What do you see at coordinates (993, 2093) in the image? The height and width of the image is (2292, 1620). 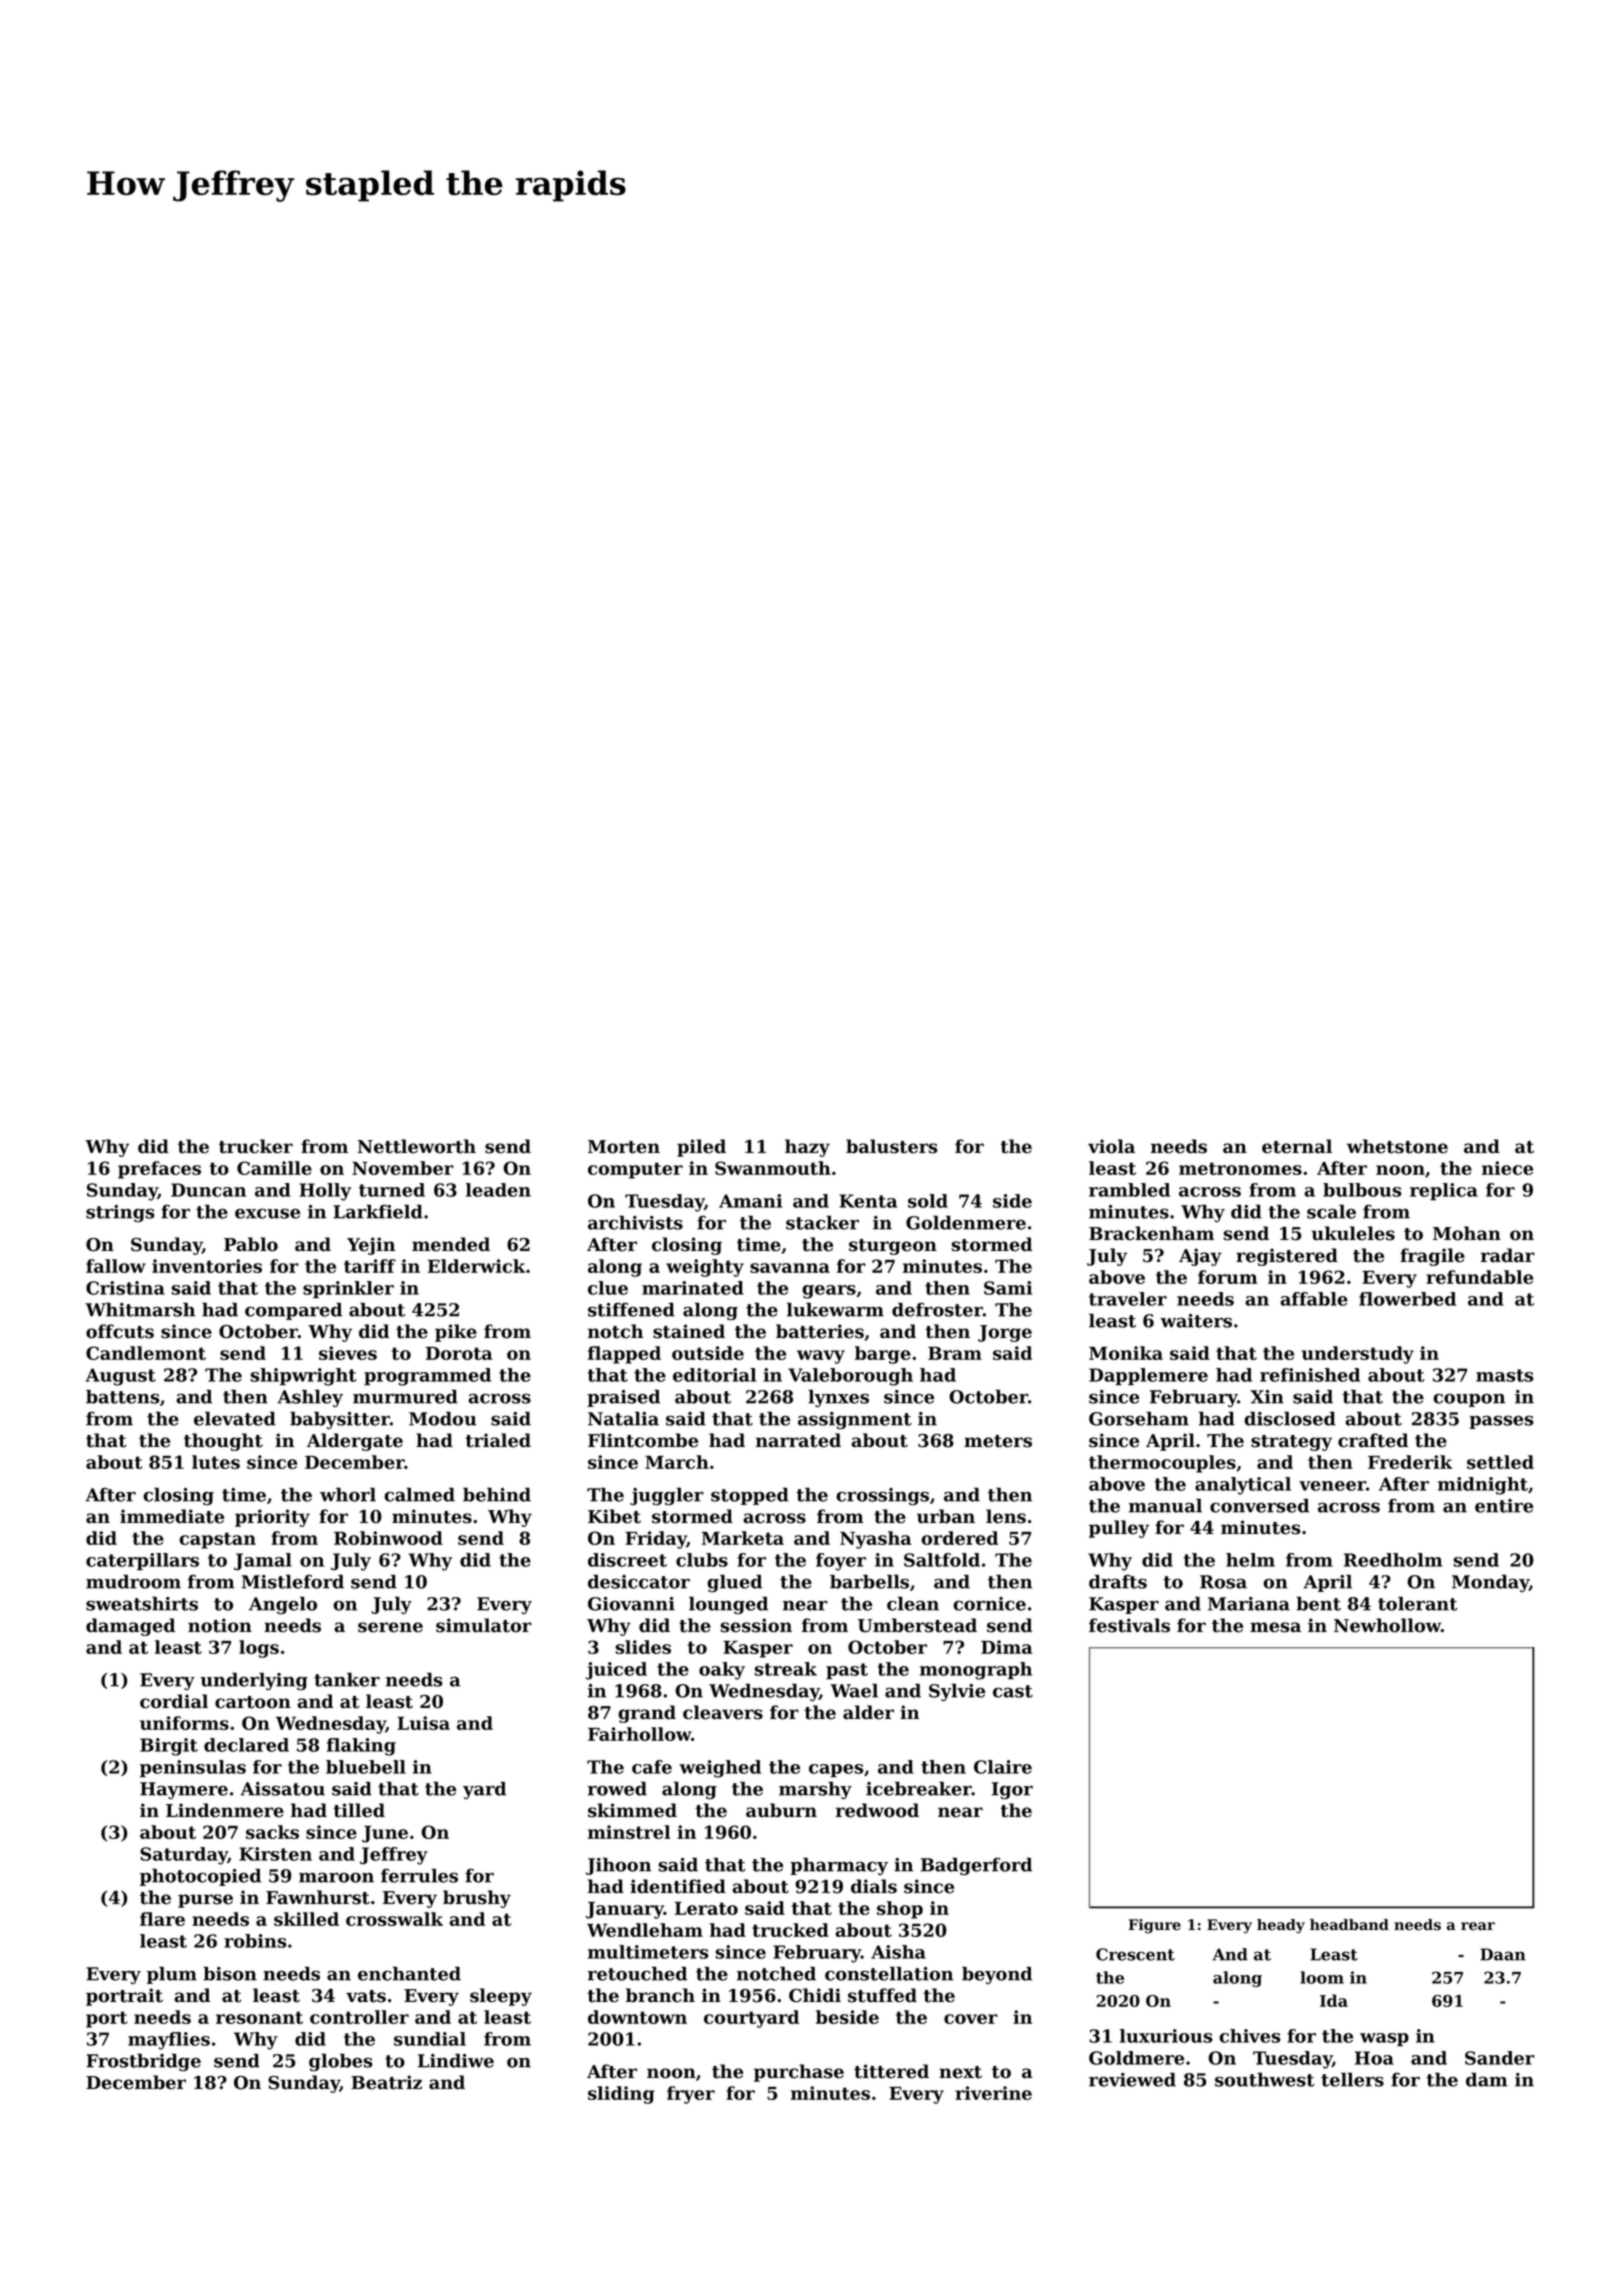 I see `riverine` at bounding box center [993, 2093].
